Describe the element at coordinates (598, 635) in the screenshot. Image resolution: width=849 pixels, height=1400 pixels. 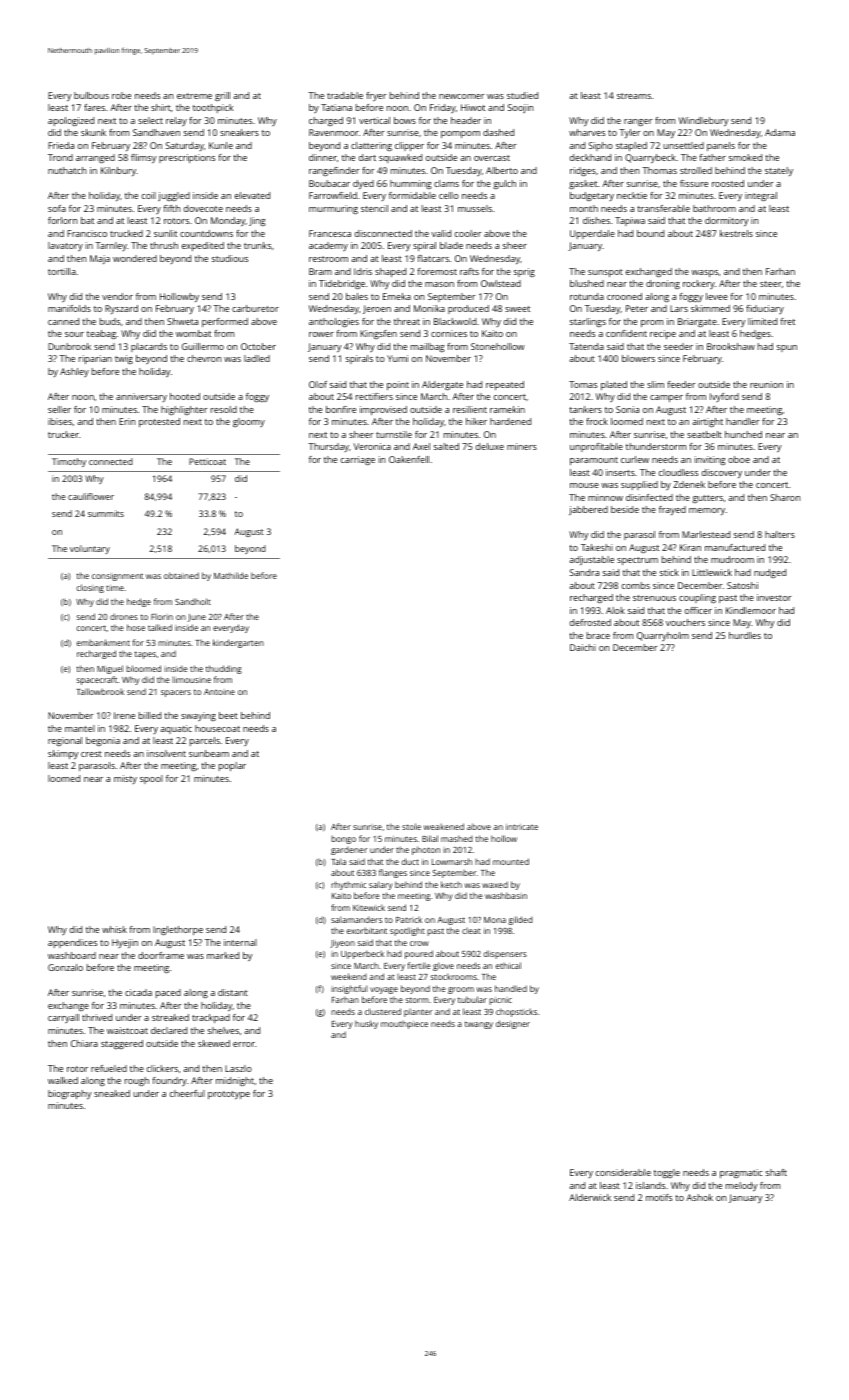
I see `brace` at that location.
